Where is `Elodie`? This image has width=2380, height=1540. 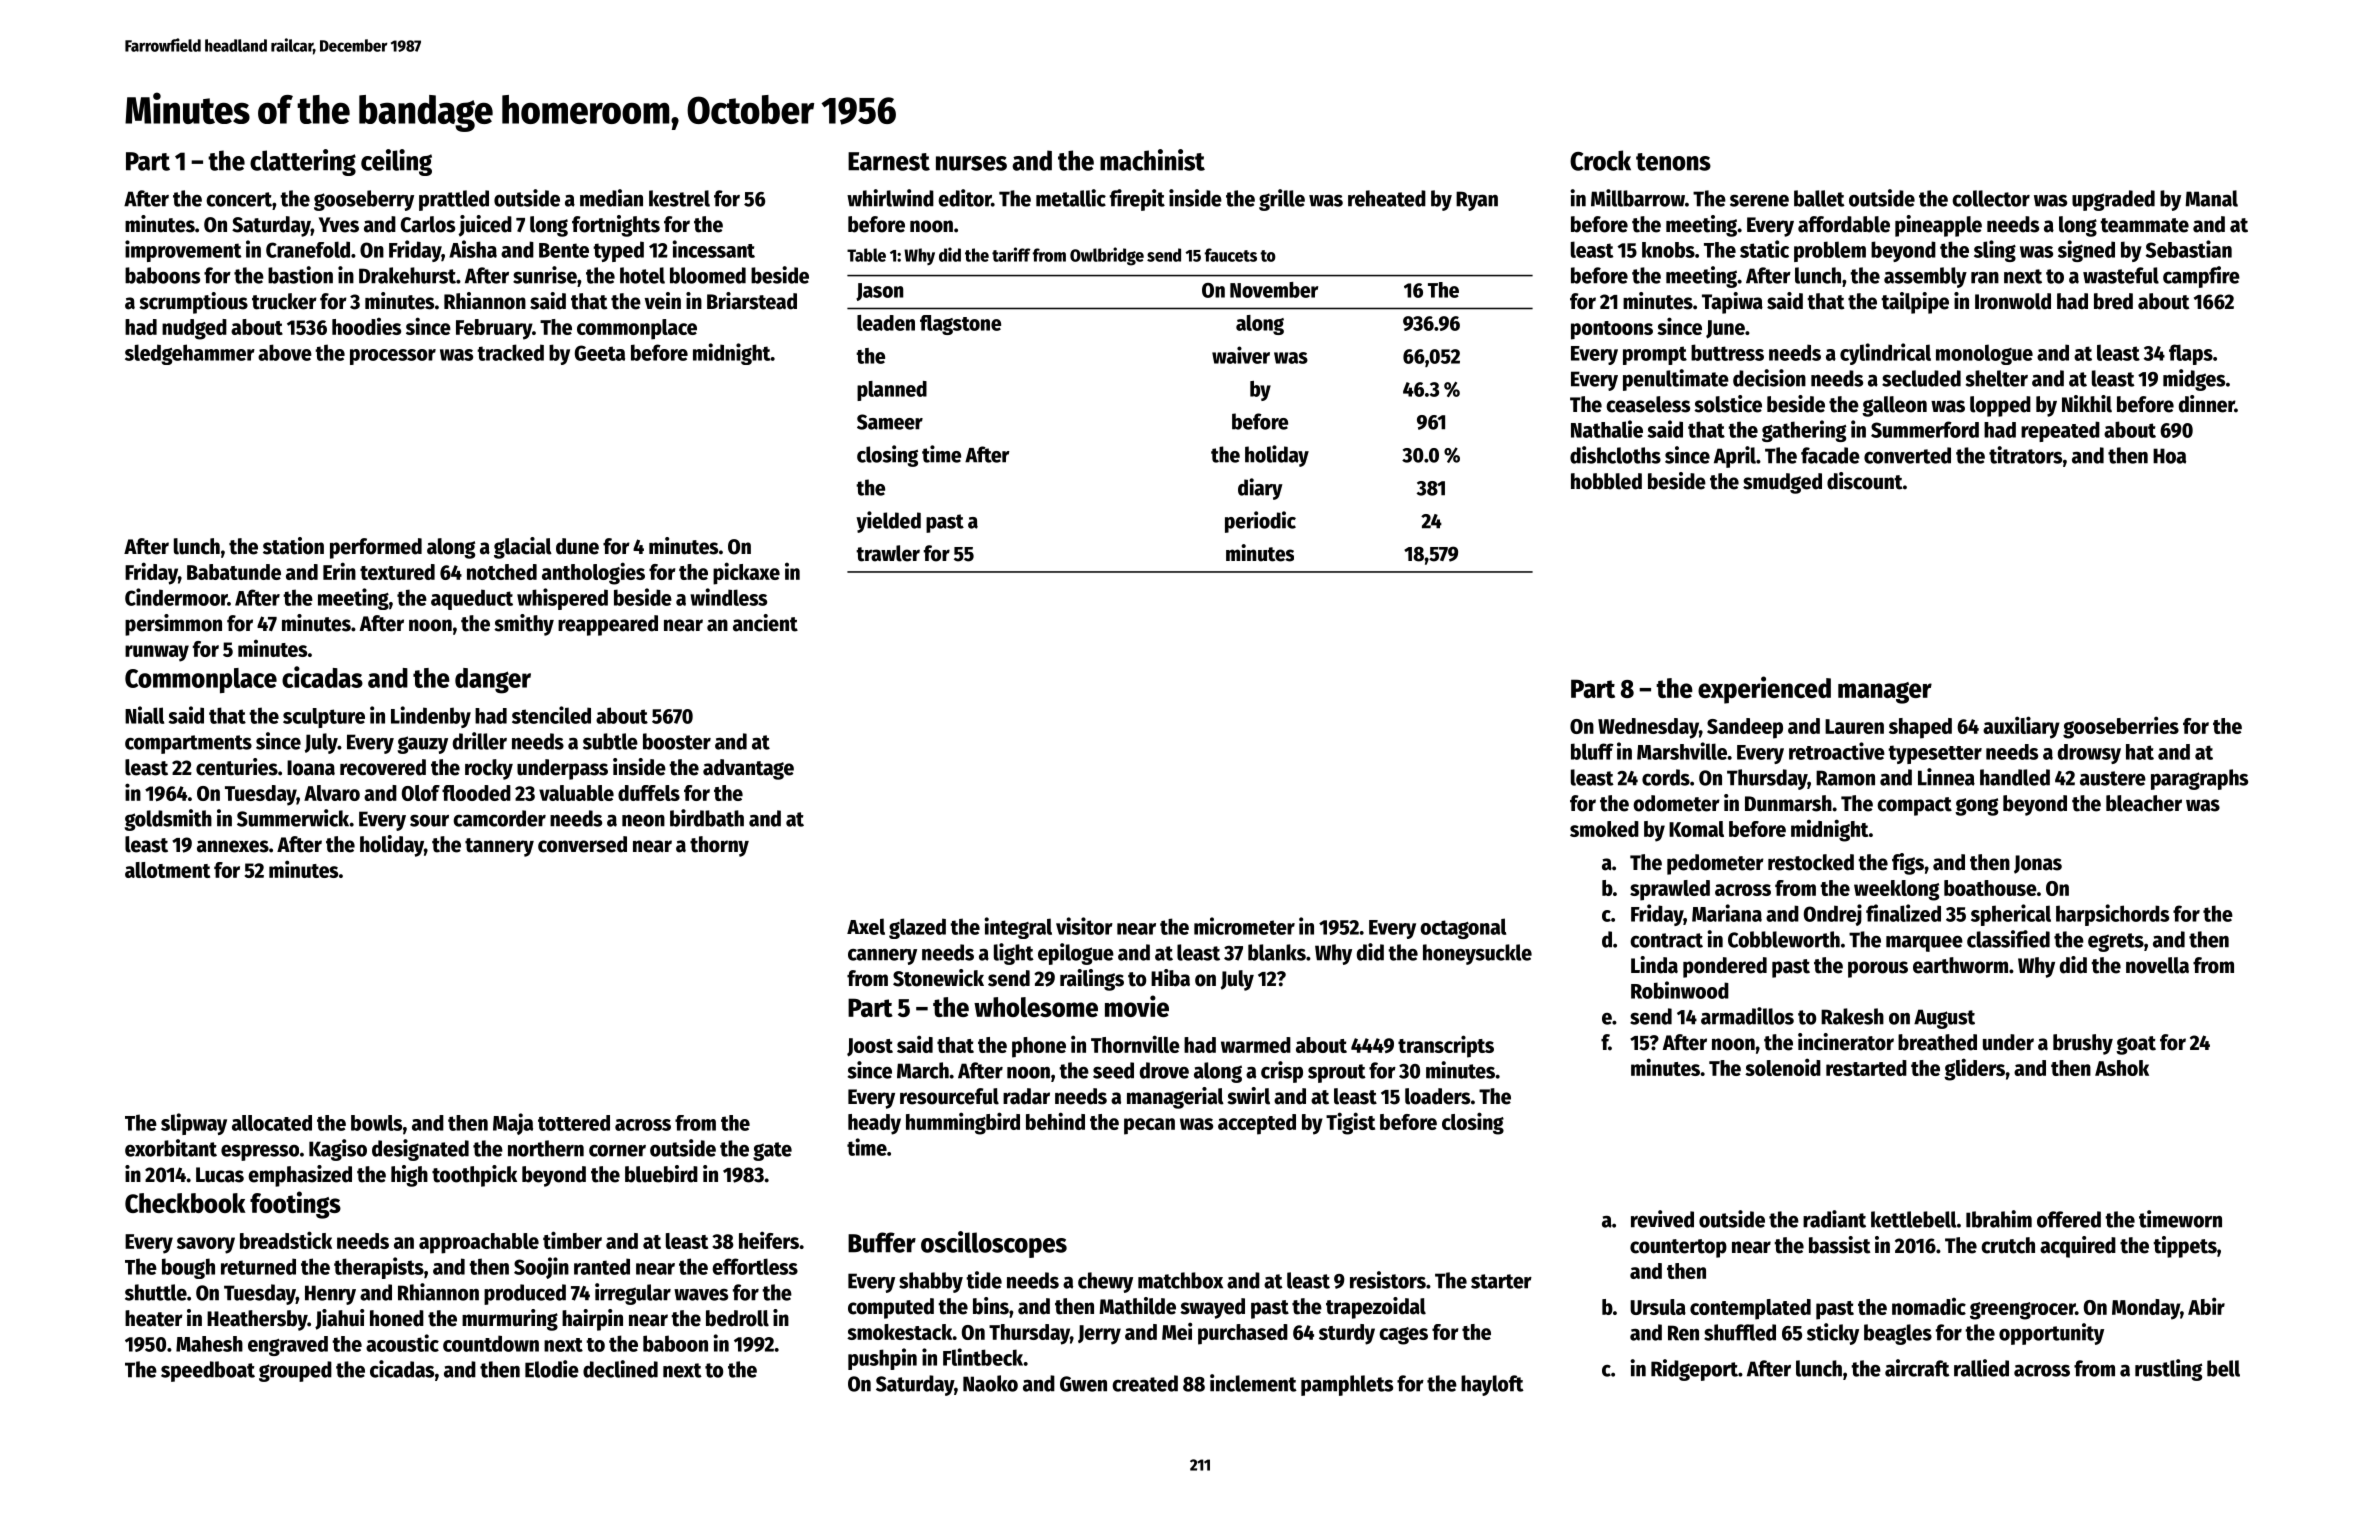
Elodie is located at coordinates (552, 1369).
